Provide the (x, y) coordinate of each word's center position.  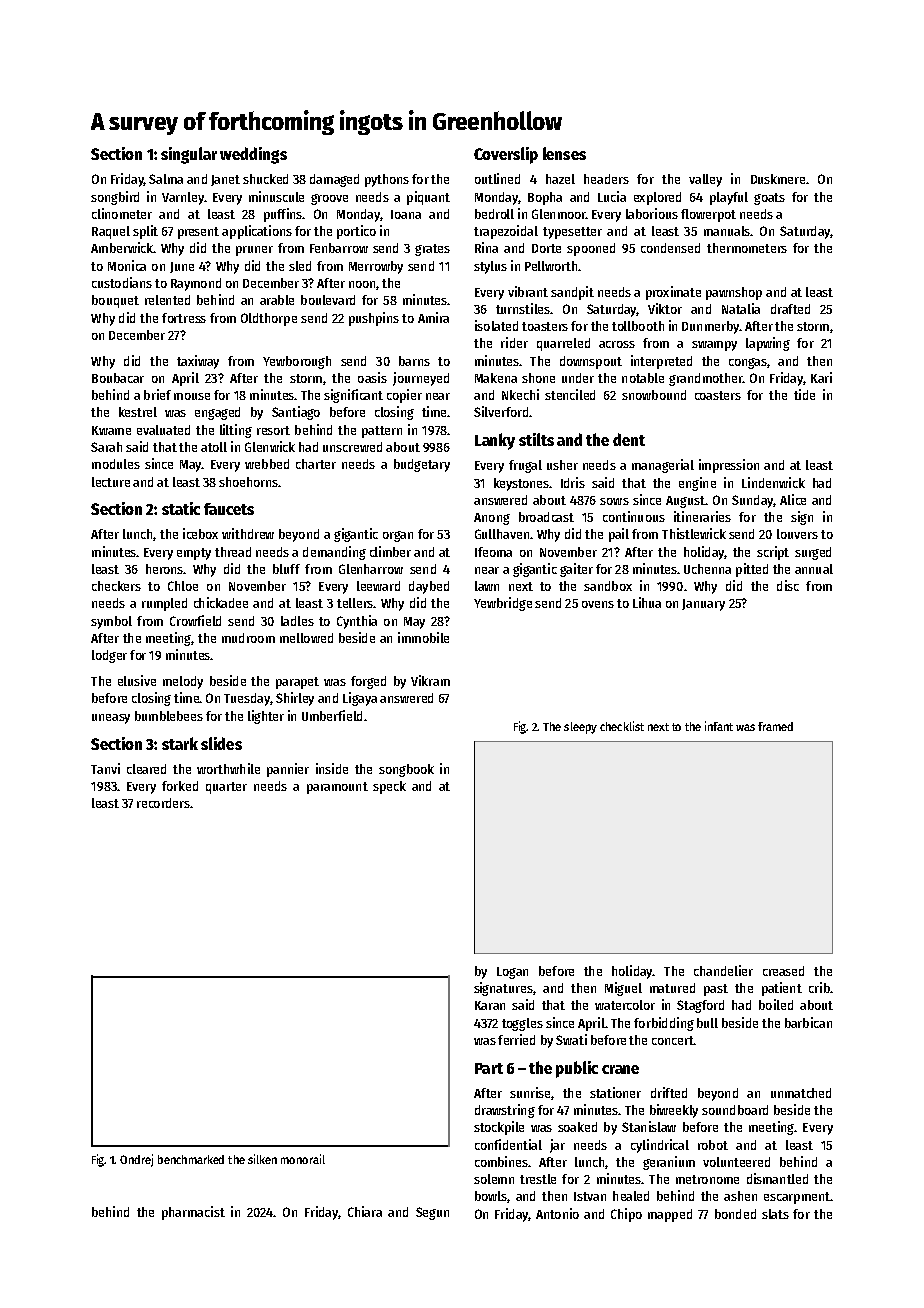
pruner (254, 251)
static (181, 508)
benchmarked (191, 1159)
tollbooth (638, 326)
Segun (432, 1213)
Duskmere (778, 179)
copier (404, 396)
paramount (337, 788)
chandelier (723, 970)
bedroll (494, 214)
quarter (226, 788)
